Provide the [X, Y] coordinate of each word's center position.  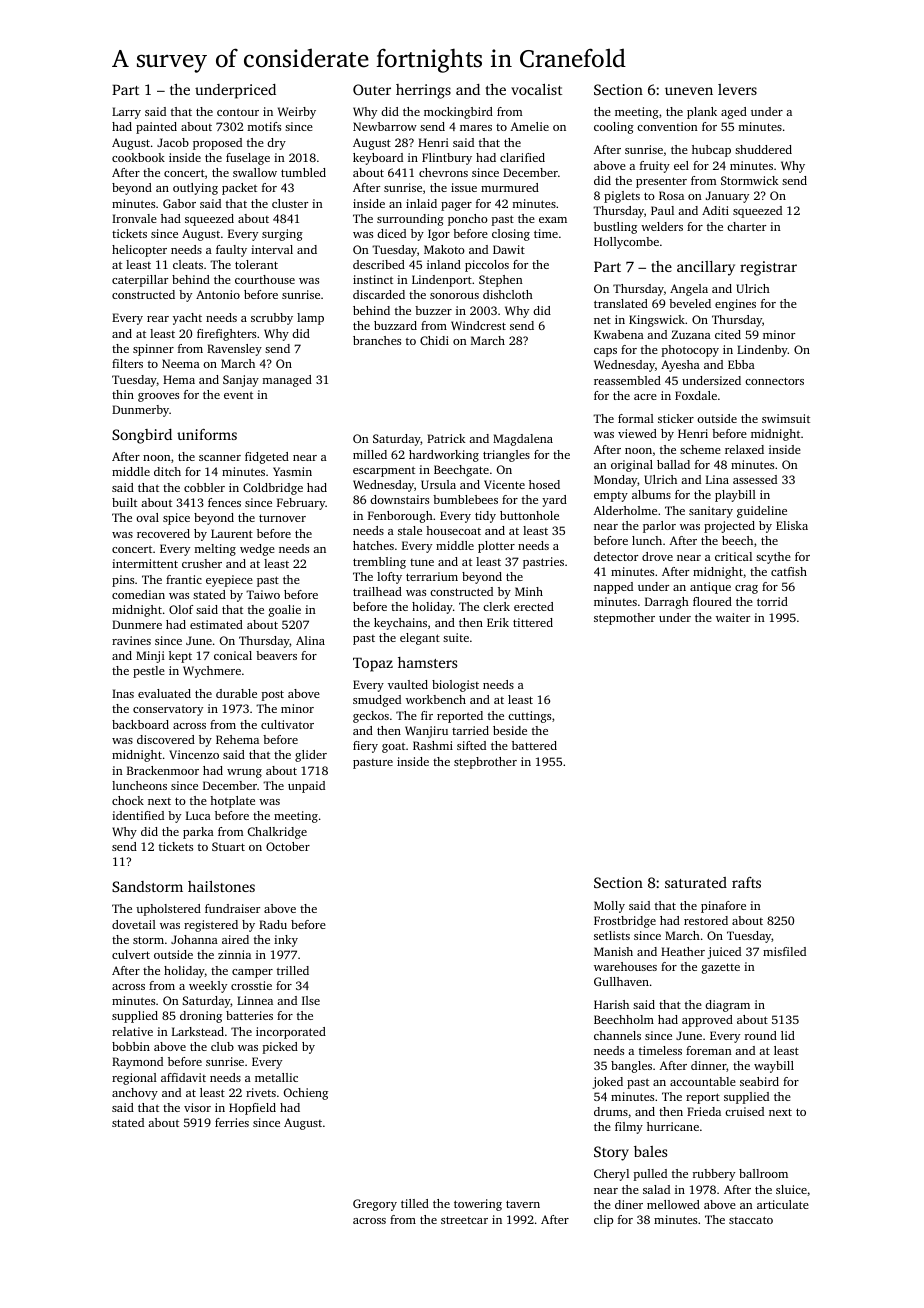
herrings [423, 91]
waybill [774, 1067]
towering [478, 1205]
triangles [506, 456]
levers [737, 89]
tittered [533, 622]
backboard [140, 724]
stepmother [624, 619]
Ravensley [234, 350]
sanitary [711, 512]
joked [607, 1083]
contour [238, 112]
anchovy [135, 1094]
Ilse [311, 1000]
